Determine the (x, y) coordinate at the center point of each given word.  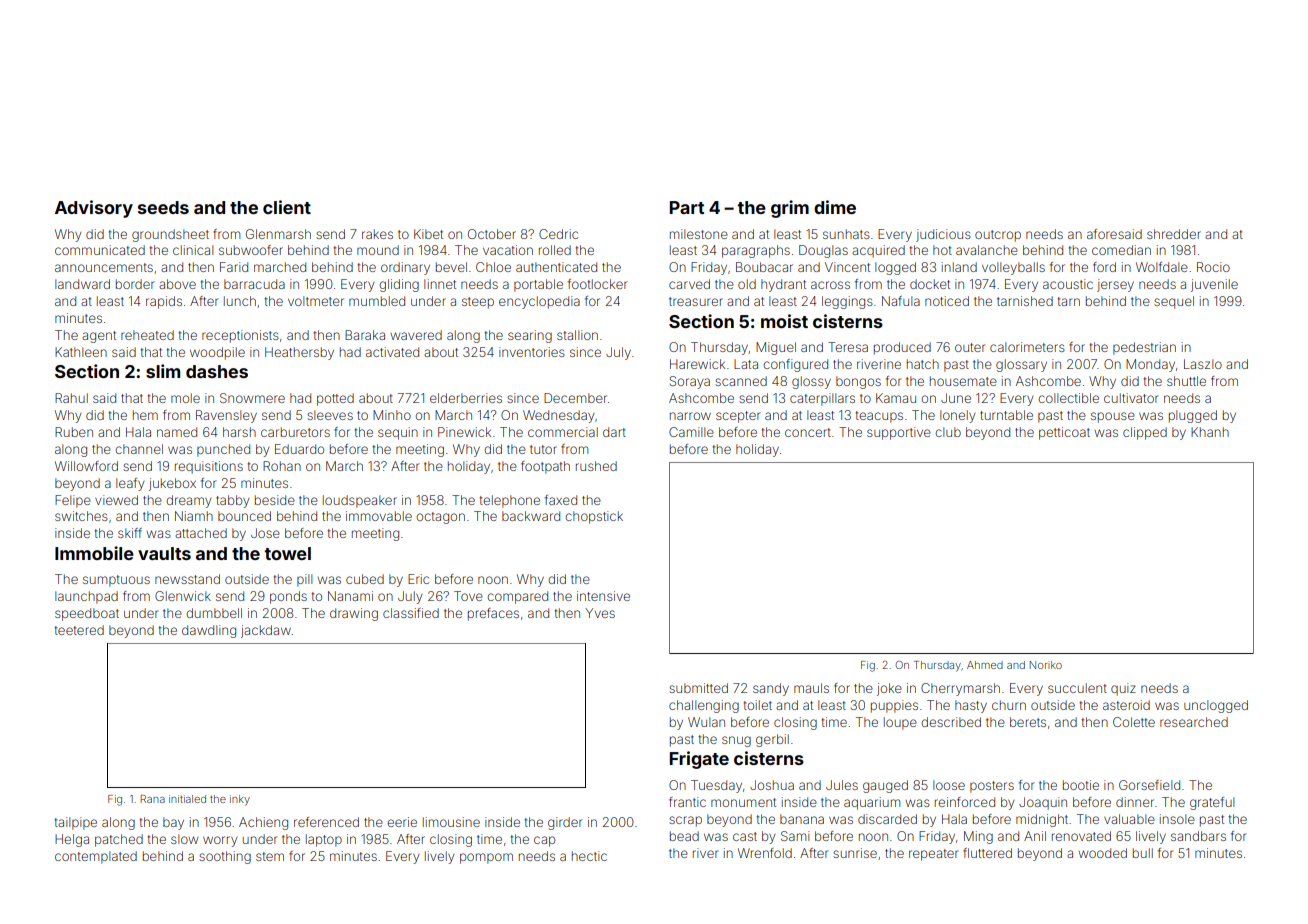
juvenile (1214, 285)
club (948, 432)
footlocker (598, 284)
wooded (1102, 853)
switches (81, 516)
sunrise (855, 853)
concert (808, 432)
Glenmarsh (278, 234)
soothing (225, 857)
